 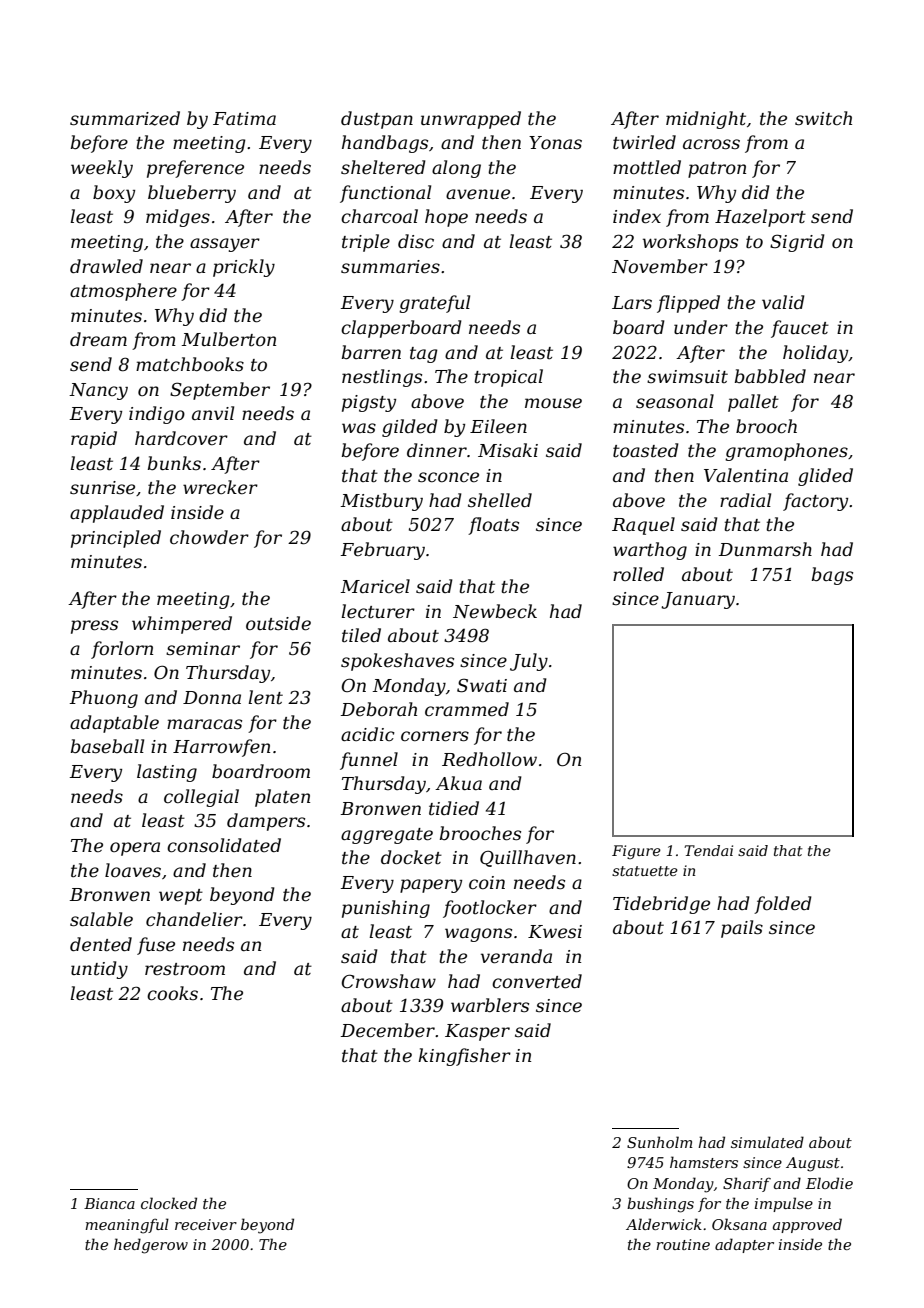 What do you see at coordinates (553, 403) in the screenshot?
I see `mouse` at bounding box center [553, 403].
